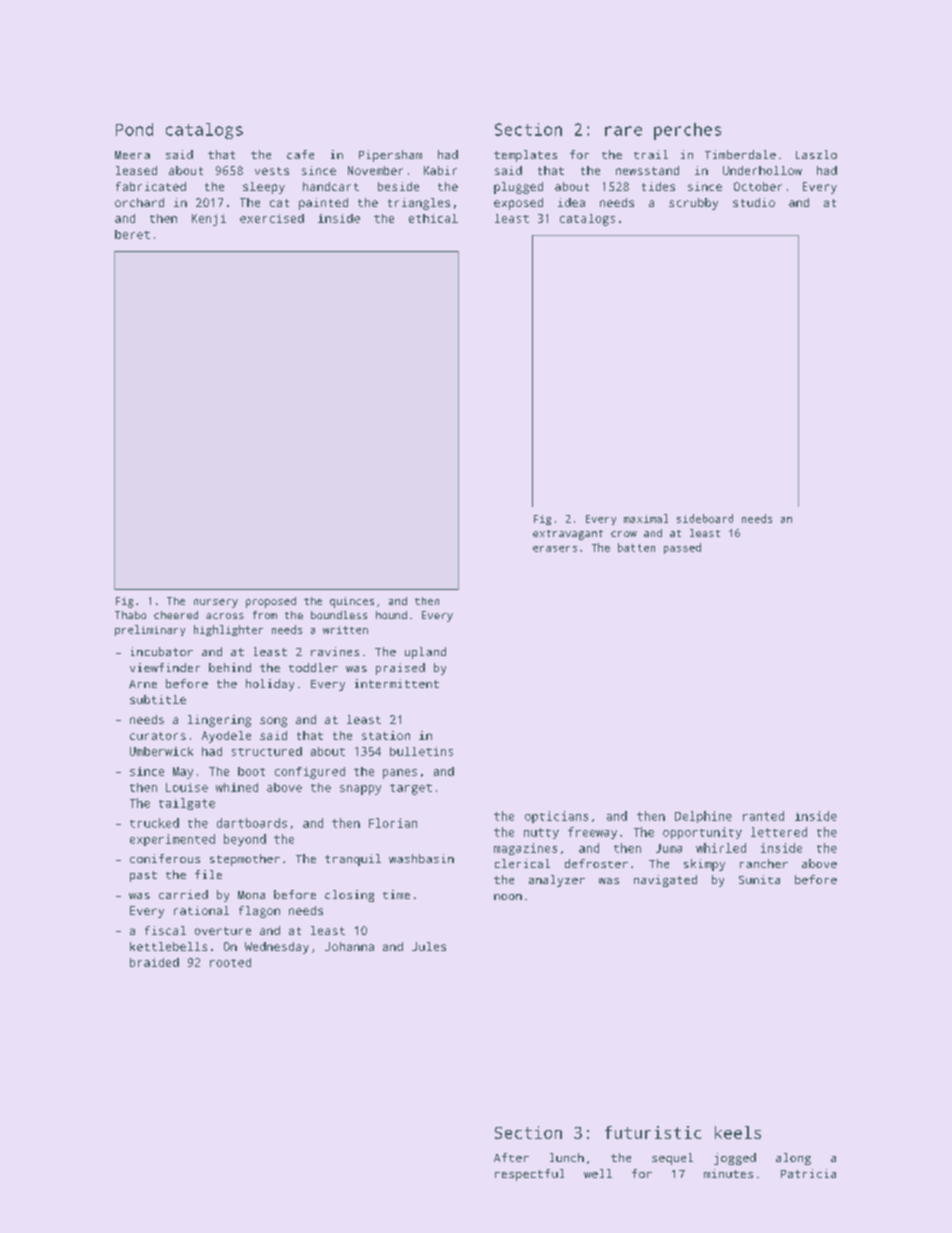 The width and height of the screenshot is (952, 1233). What do you see at coordinates (763, 816) in the screenshot?
I see `ranted` at bounding box center [763, 816].
